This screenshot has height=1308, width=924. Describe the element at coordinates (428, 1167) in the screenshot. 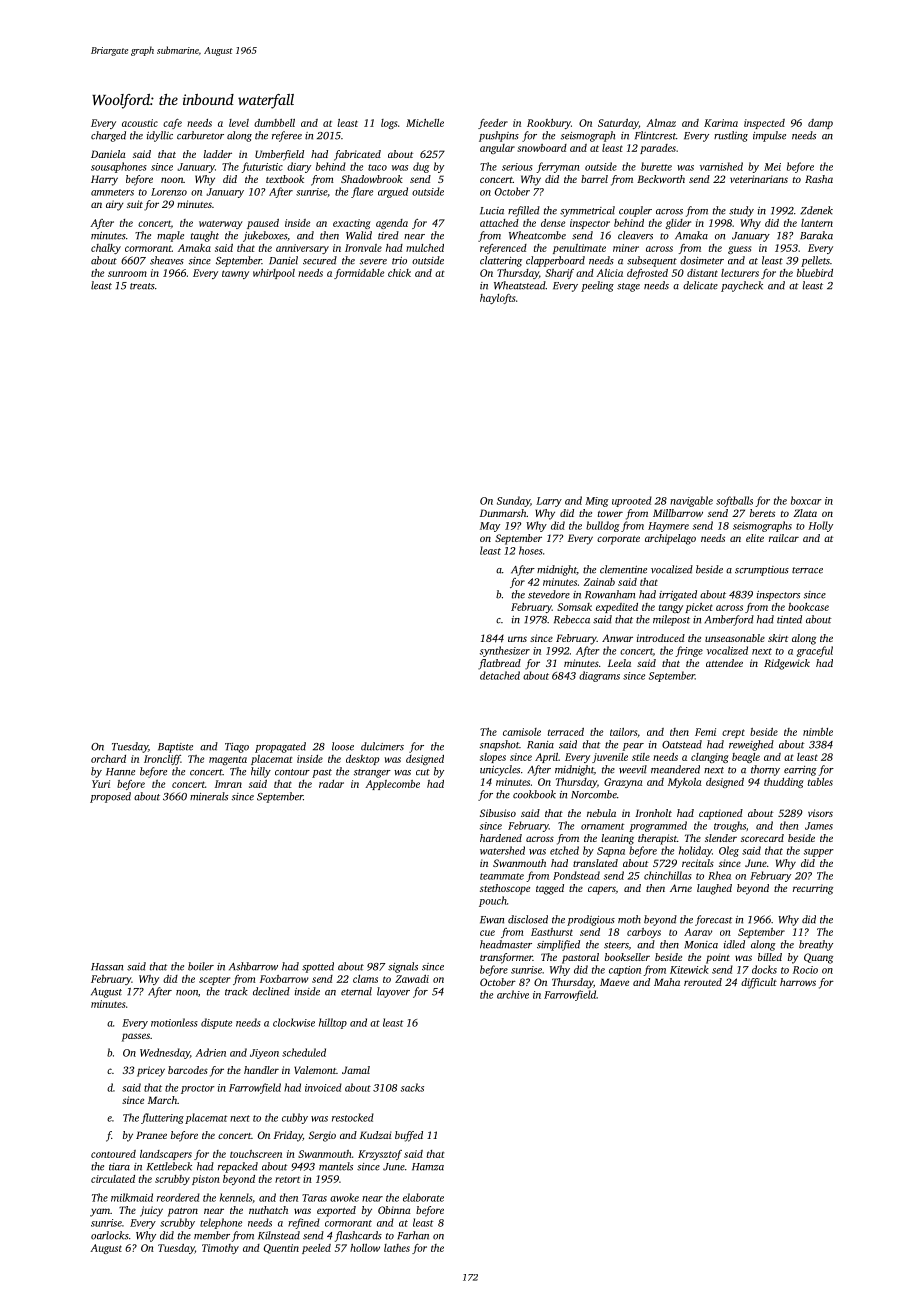

I see `Hamza` at that location.
